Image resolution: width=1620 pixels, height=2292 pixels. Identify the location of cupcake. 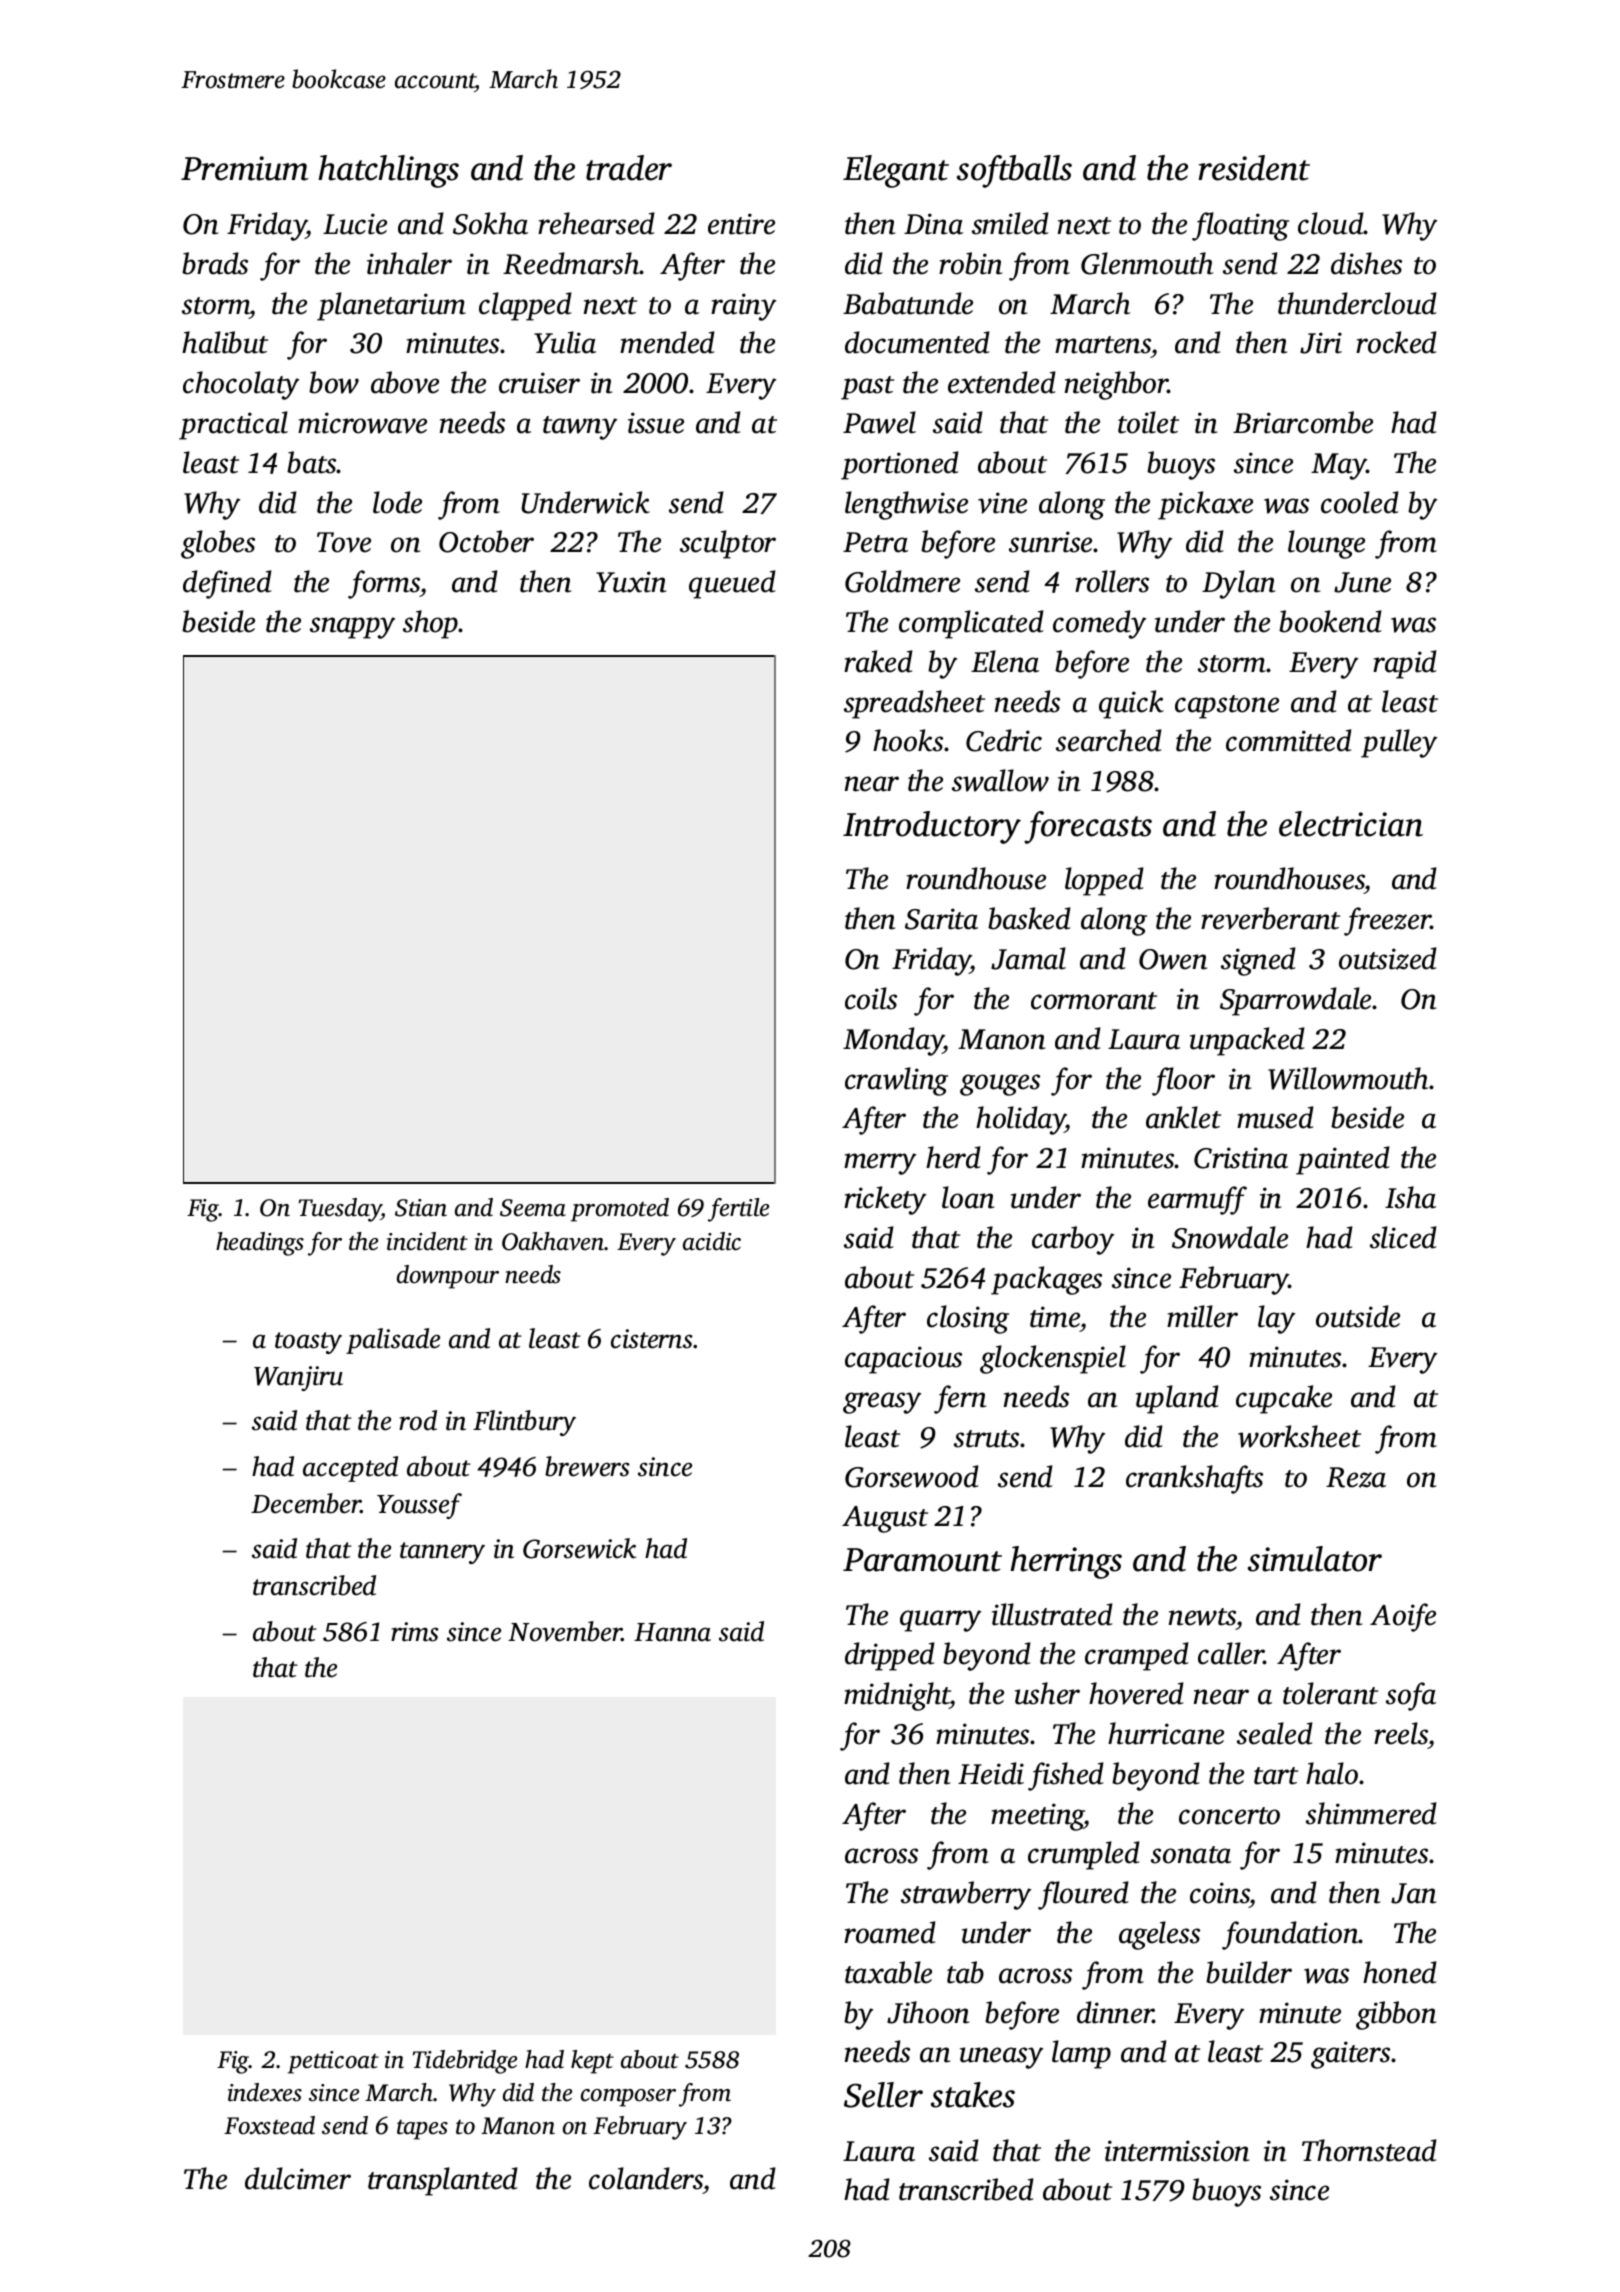
(1284, 1399).
